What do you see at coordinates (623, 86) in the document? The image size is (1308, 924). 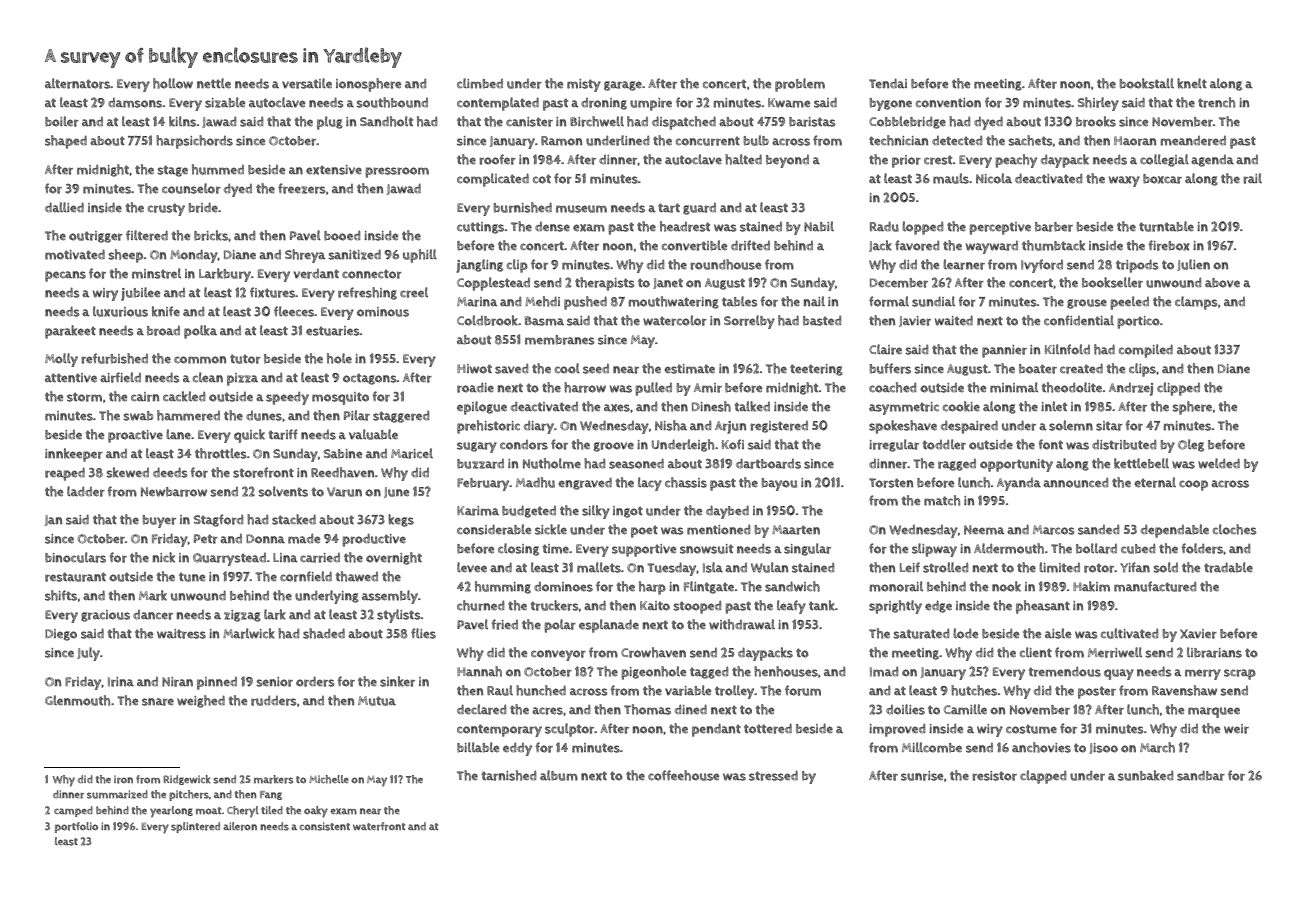 I see `garage` at bounding box center [623, 86].
